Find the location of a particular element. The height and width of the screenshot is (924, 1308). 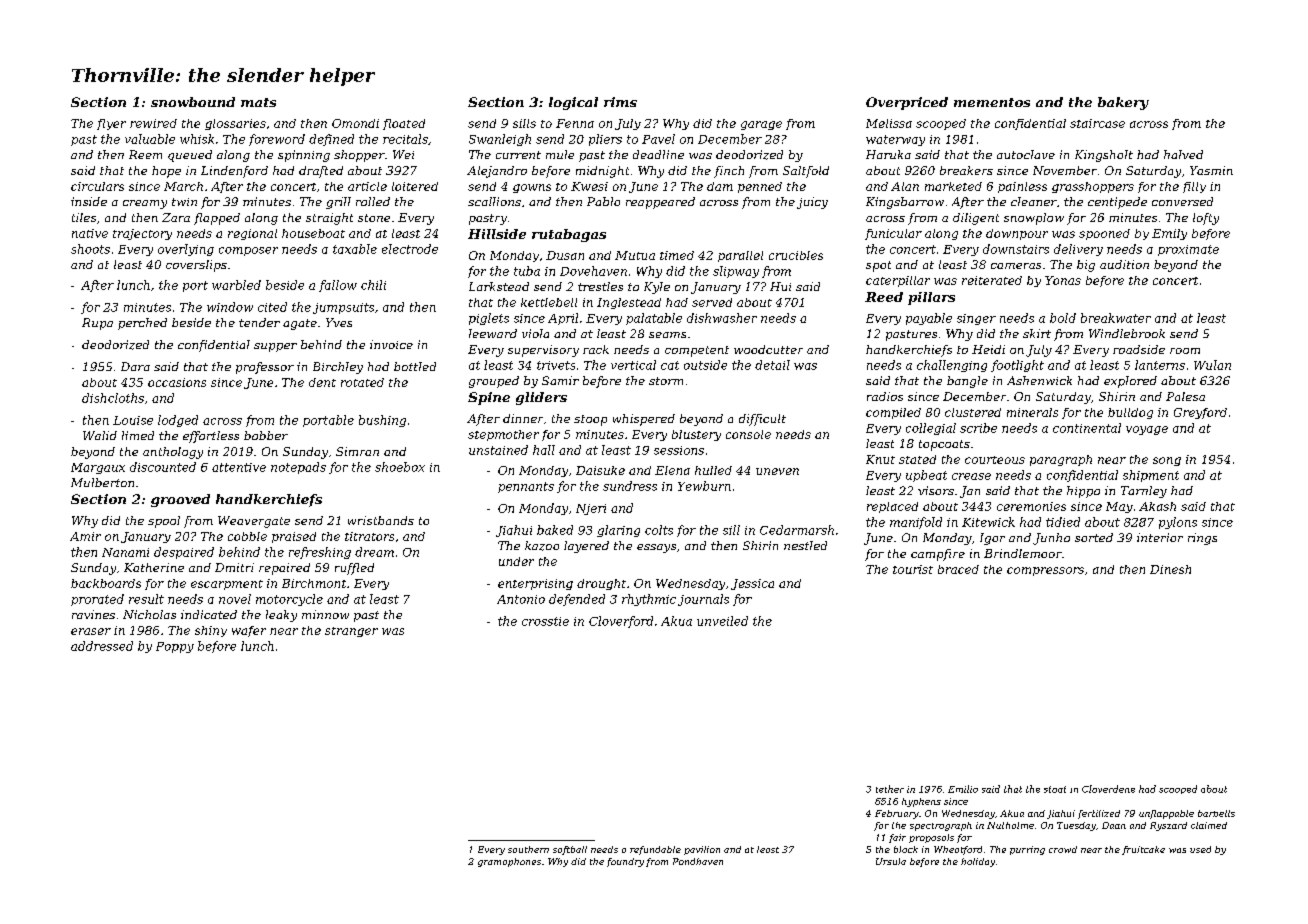

dream is located at coordinates (374, 552).
